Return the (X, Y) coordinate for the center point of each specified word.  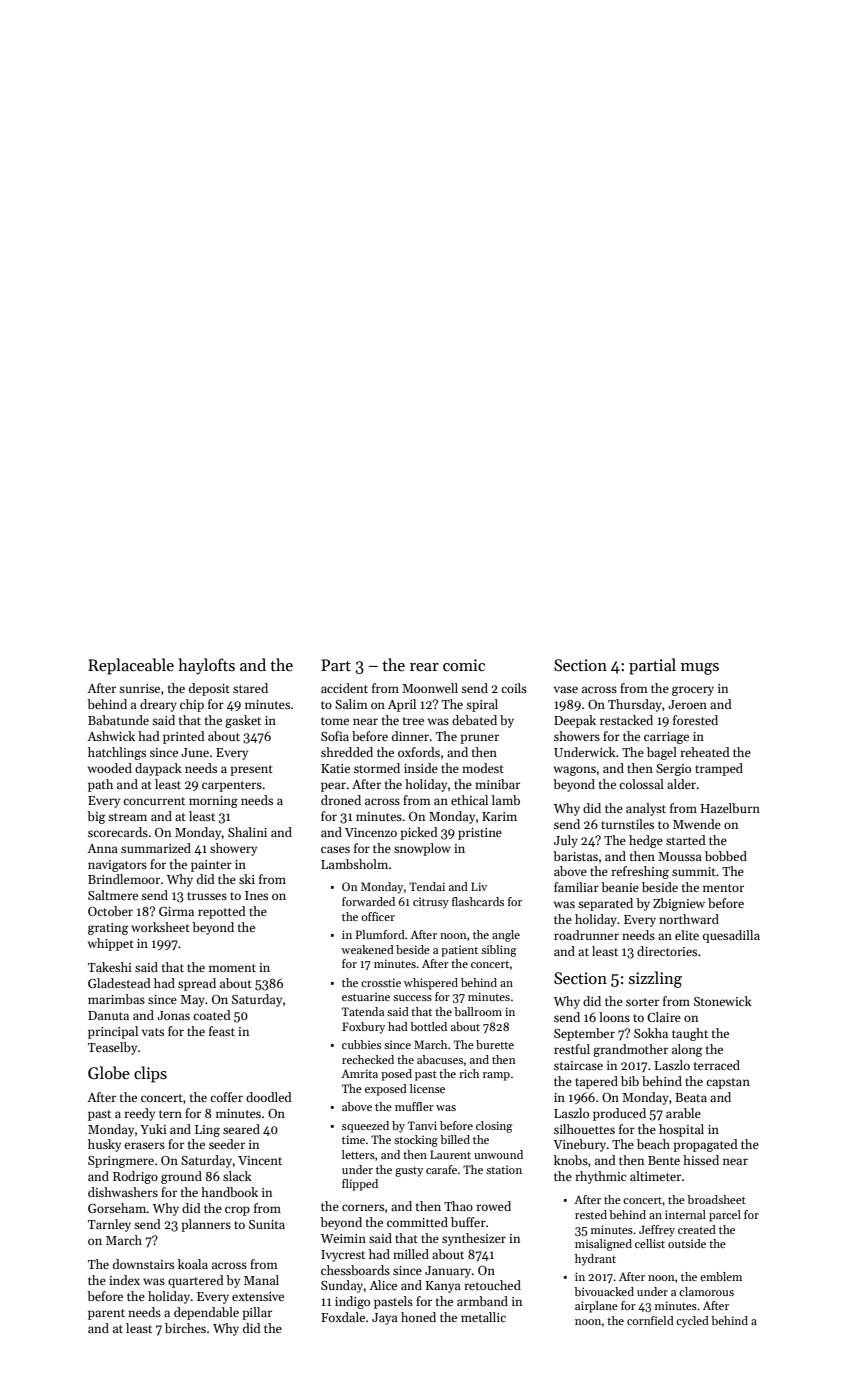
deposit (209, 689)
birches (185, 1328)
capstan (728, 1083)
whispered (431, 984)
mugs (700, 669)
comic (464, 665)
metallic (483, 1317)
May (192, 1001)
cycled (692, 1322)
